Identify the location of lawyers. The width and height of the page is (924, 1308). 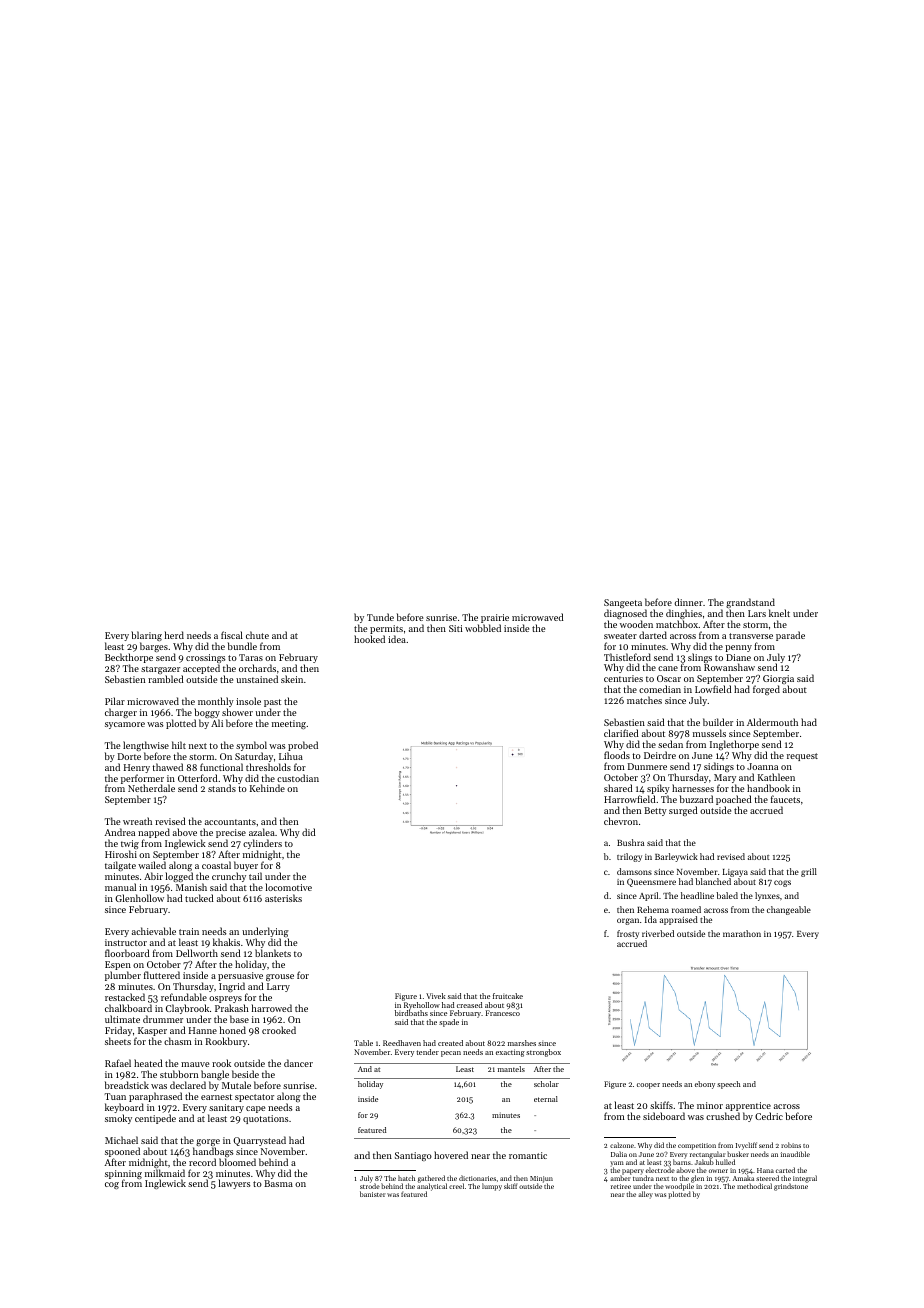
(235, 1184).
